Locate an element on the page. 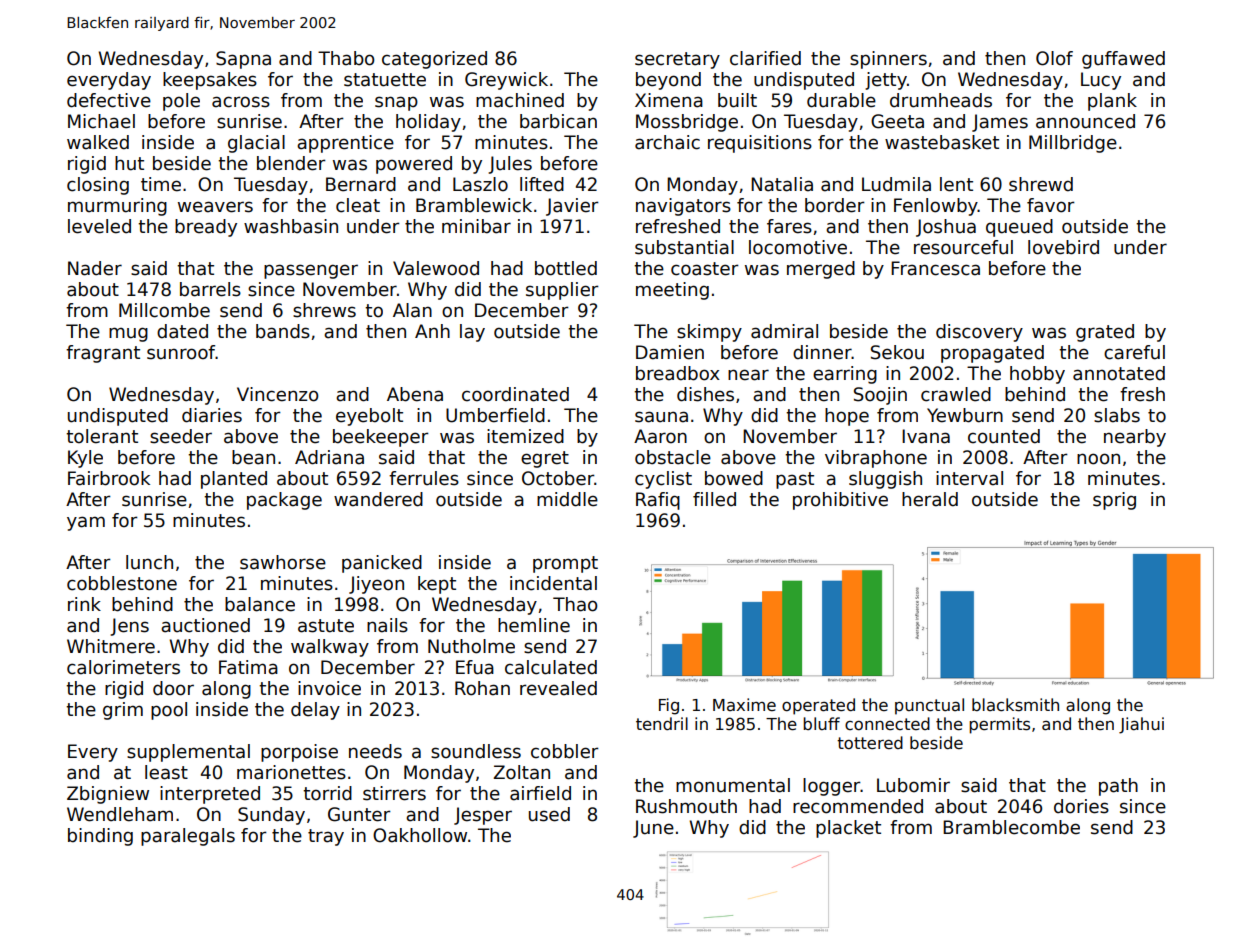 The height and width of the document is (952, 1233). Sekou is located at coordinates (897, 352).
